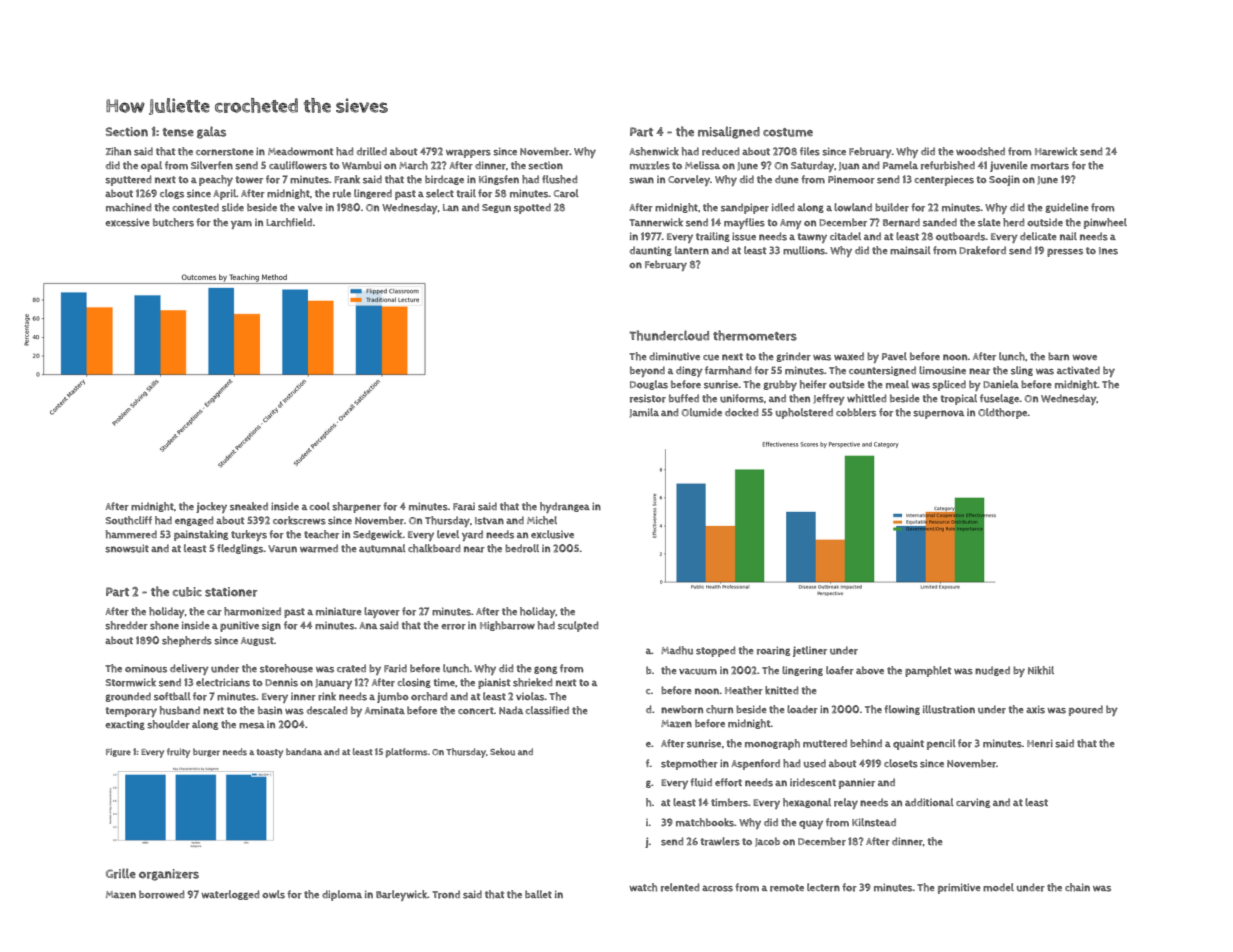 This page has height=952, width=1233. I want to click on Stormwick, so click(131, 682).
